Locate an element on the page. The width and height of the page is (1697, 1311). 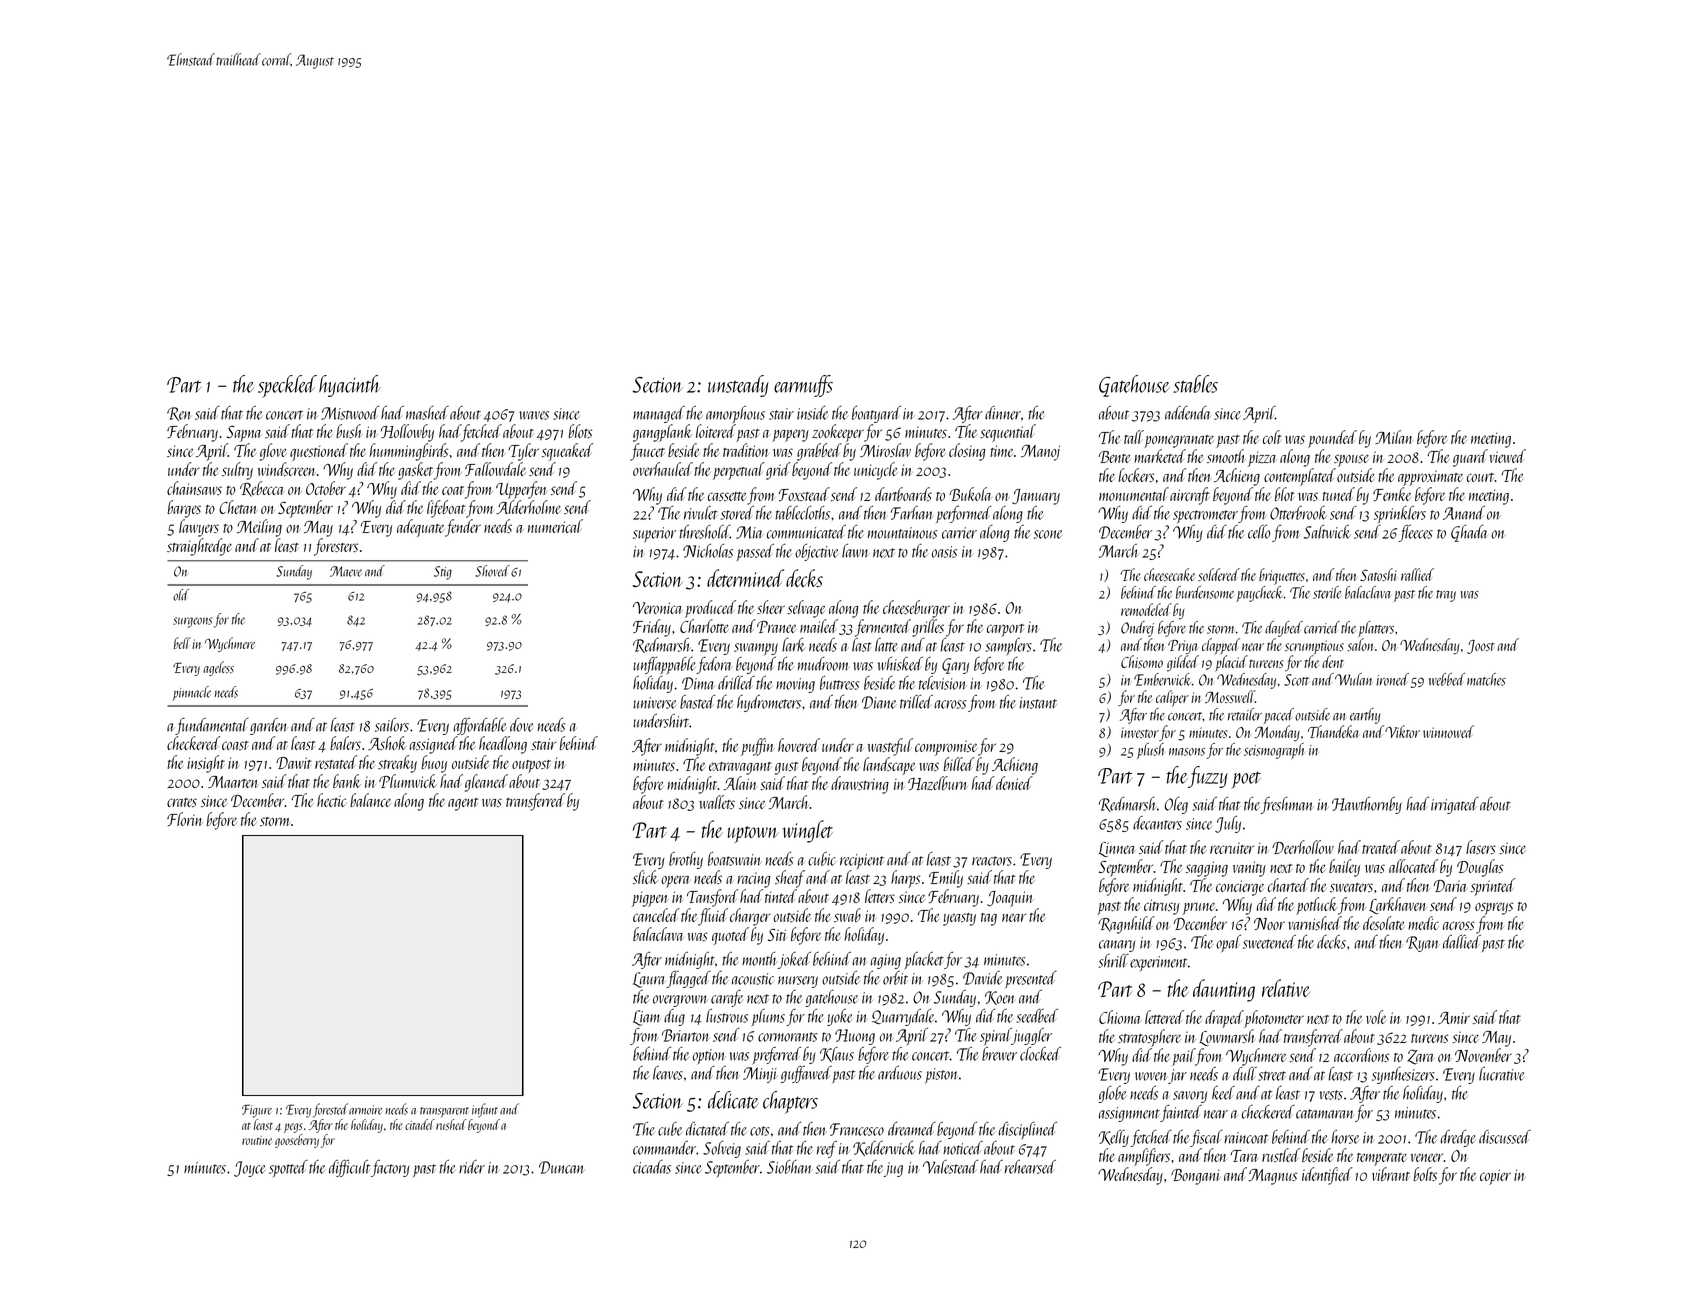
cello is located at coordinates (1259, 532).
